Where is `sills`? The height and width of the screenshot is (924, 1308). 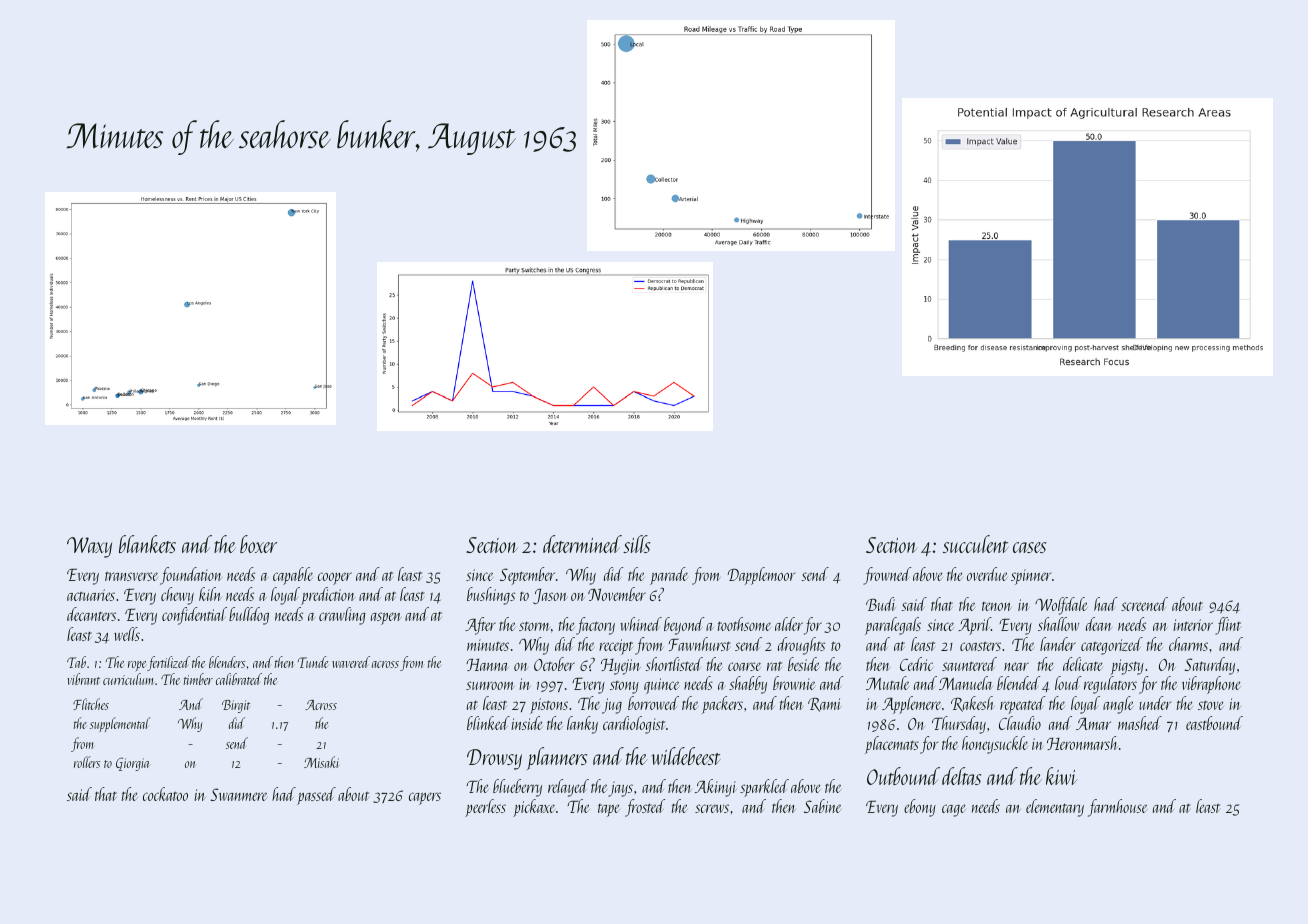 sills is located at coordinates (636, 544).
